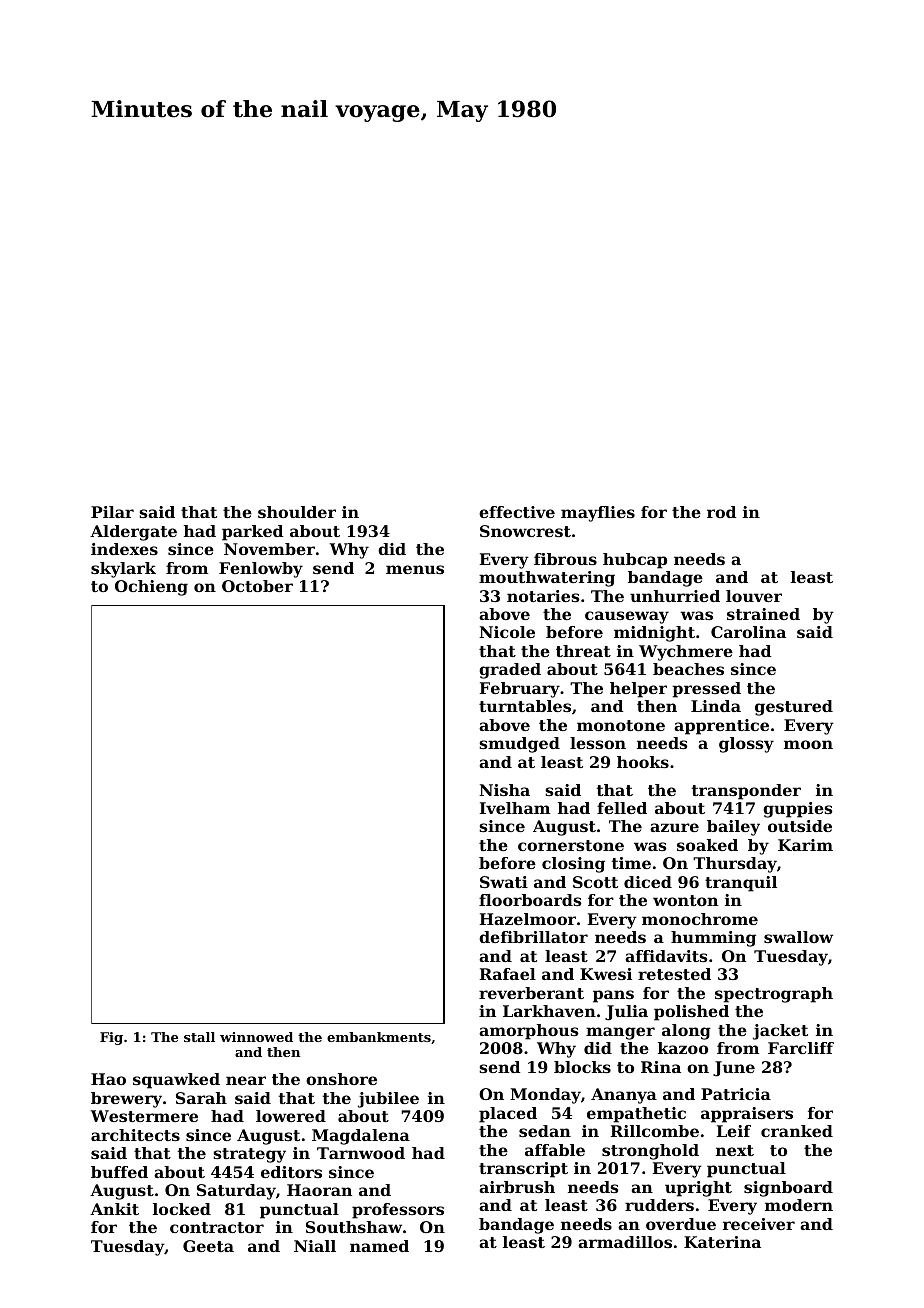  I want to click on placed, so click(508, 1115).
